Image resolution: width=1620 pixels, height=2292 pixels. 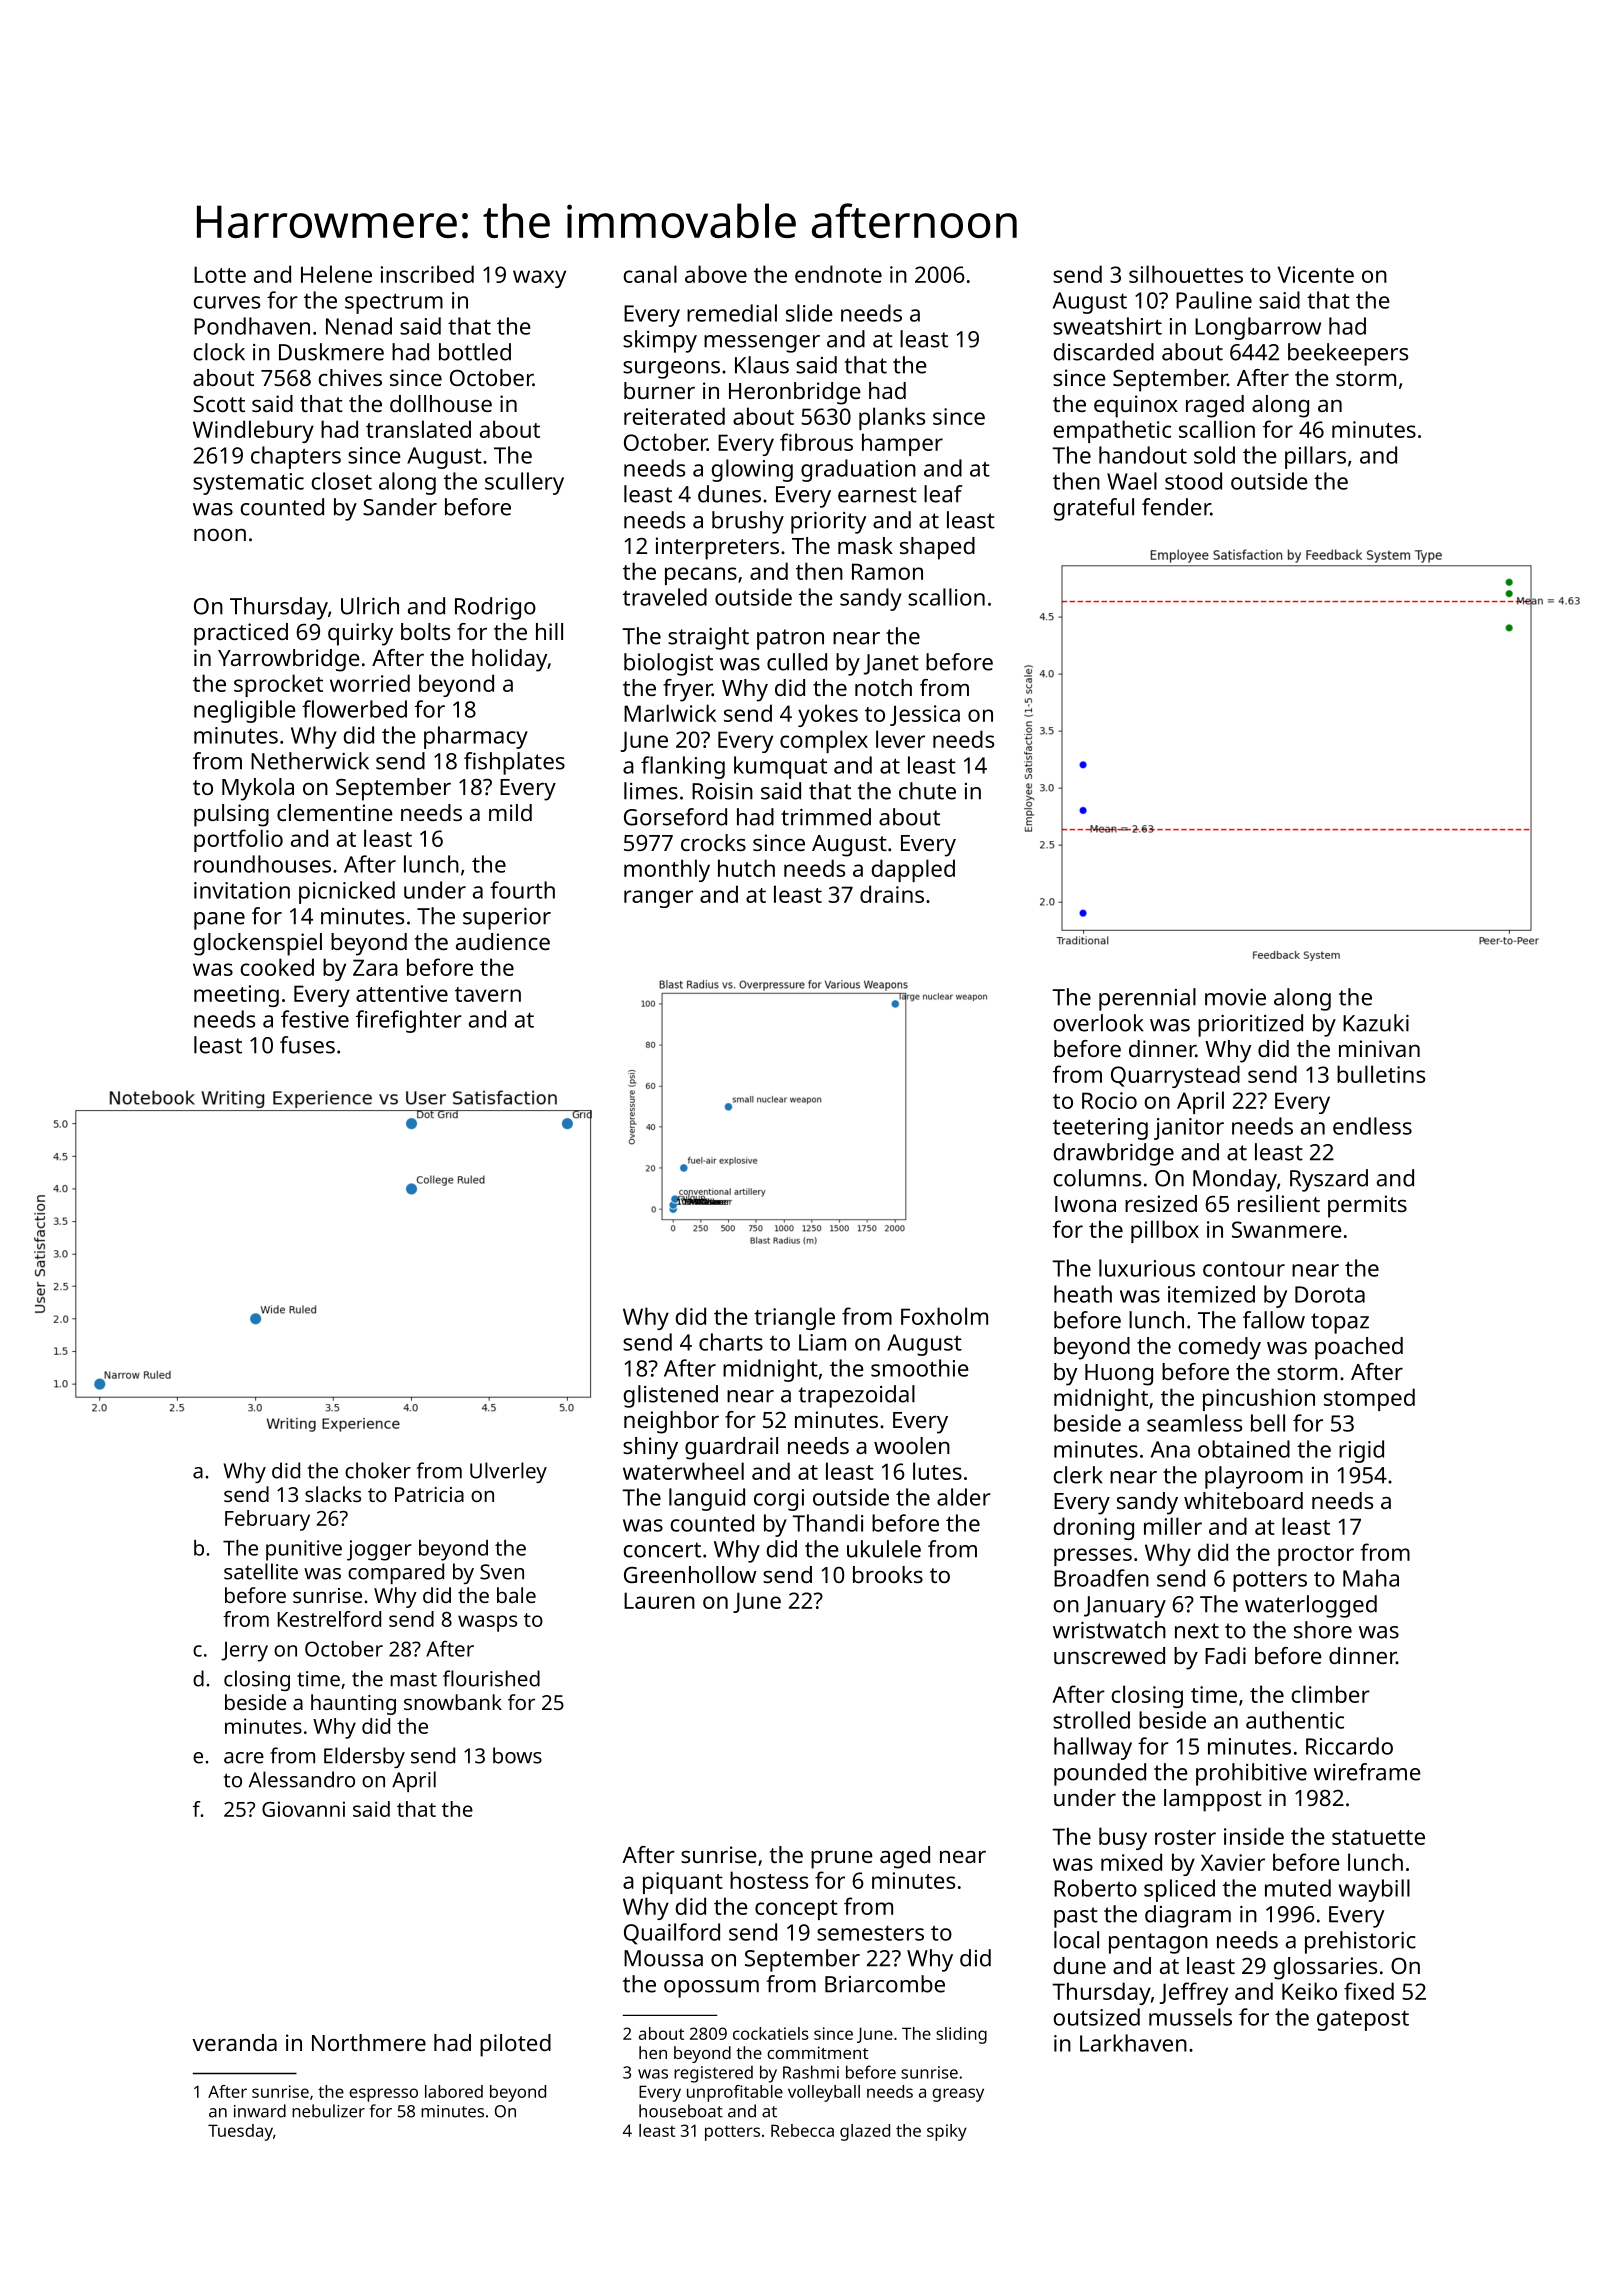 I want to click on endnote, so click(x=838, y=274).
